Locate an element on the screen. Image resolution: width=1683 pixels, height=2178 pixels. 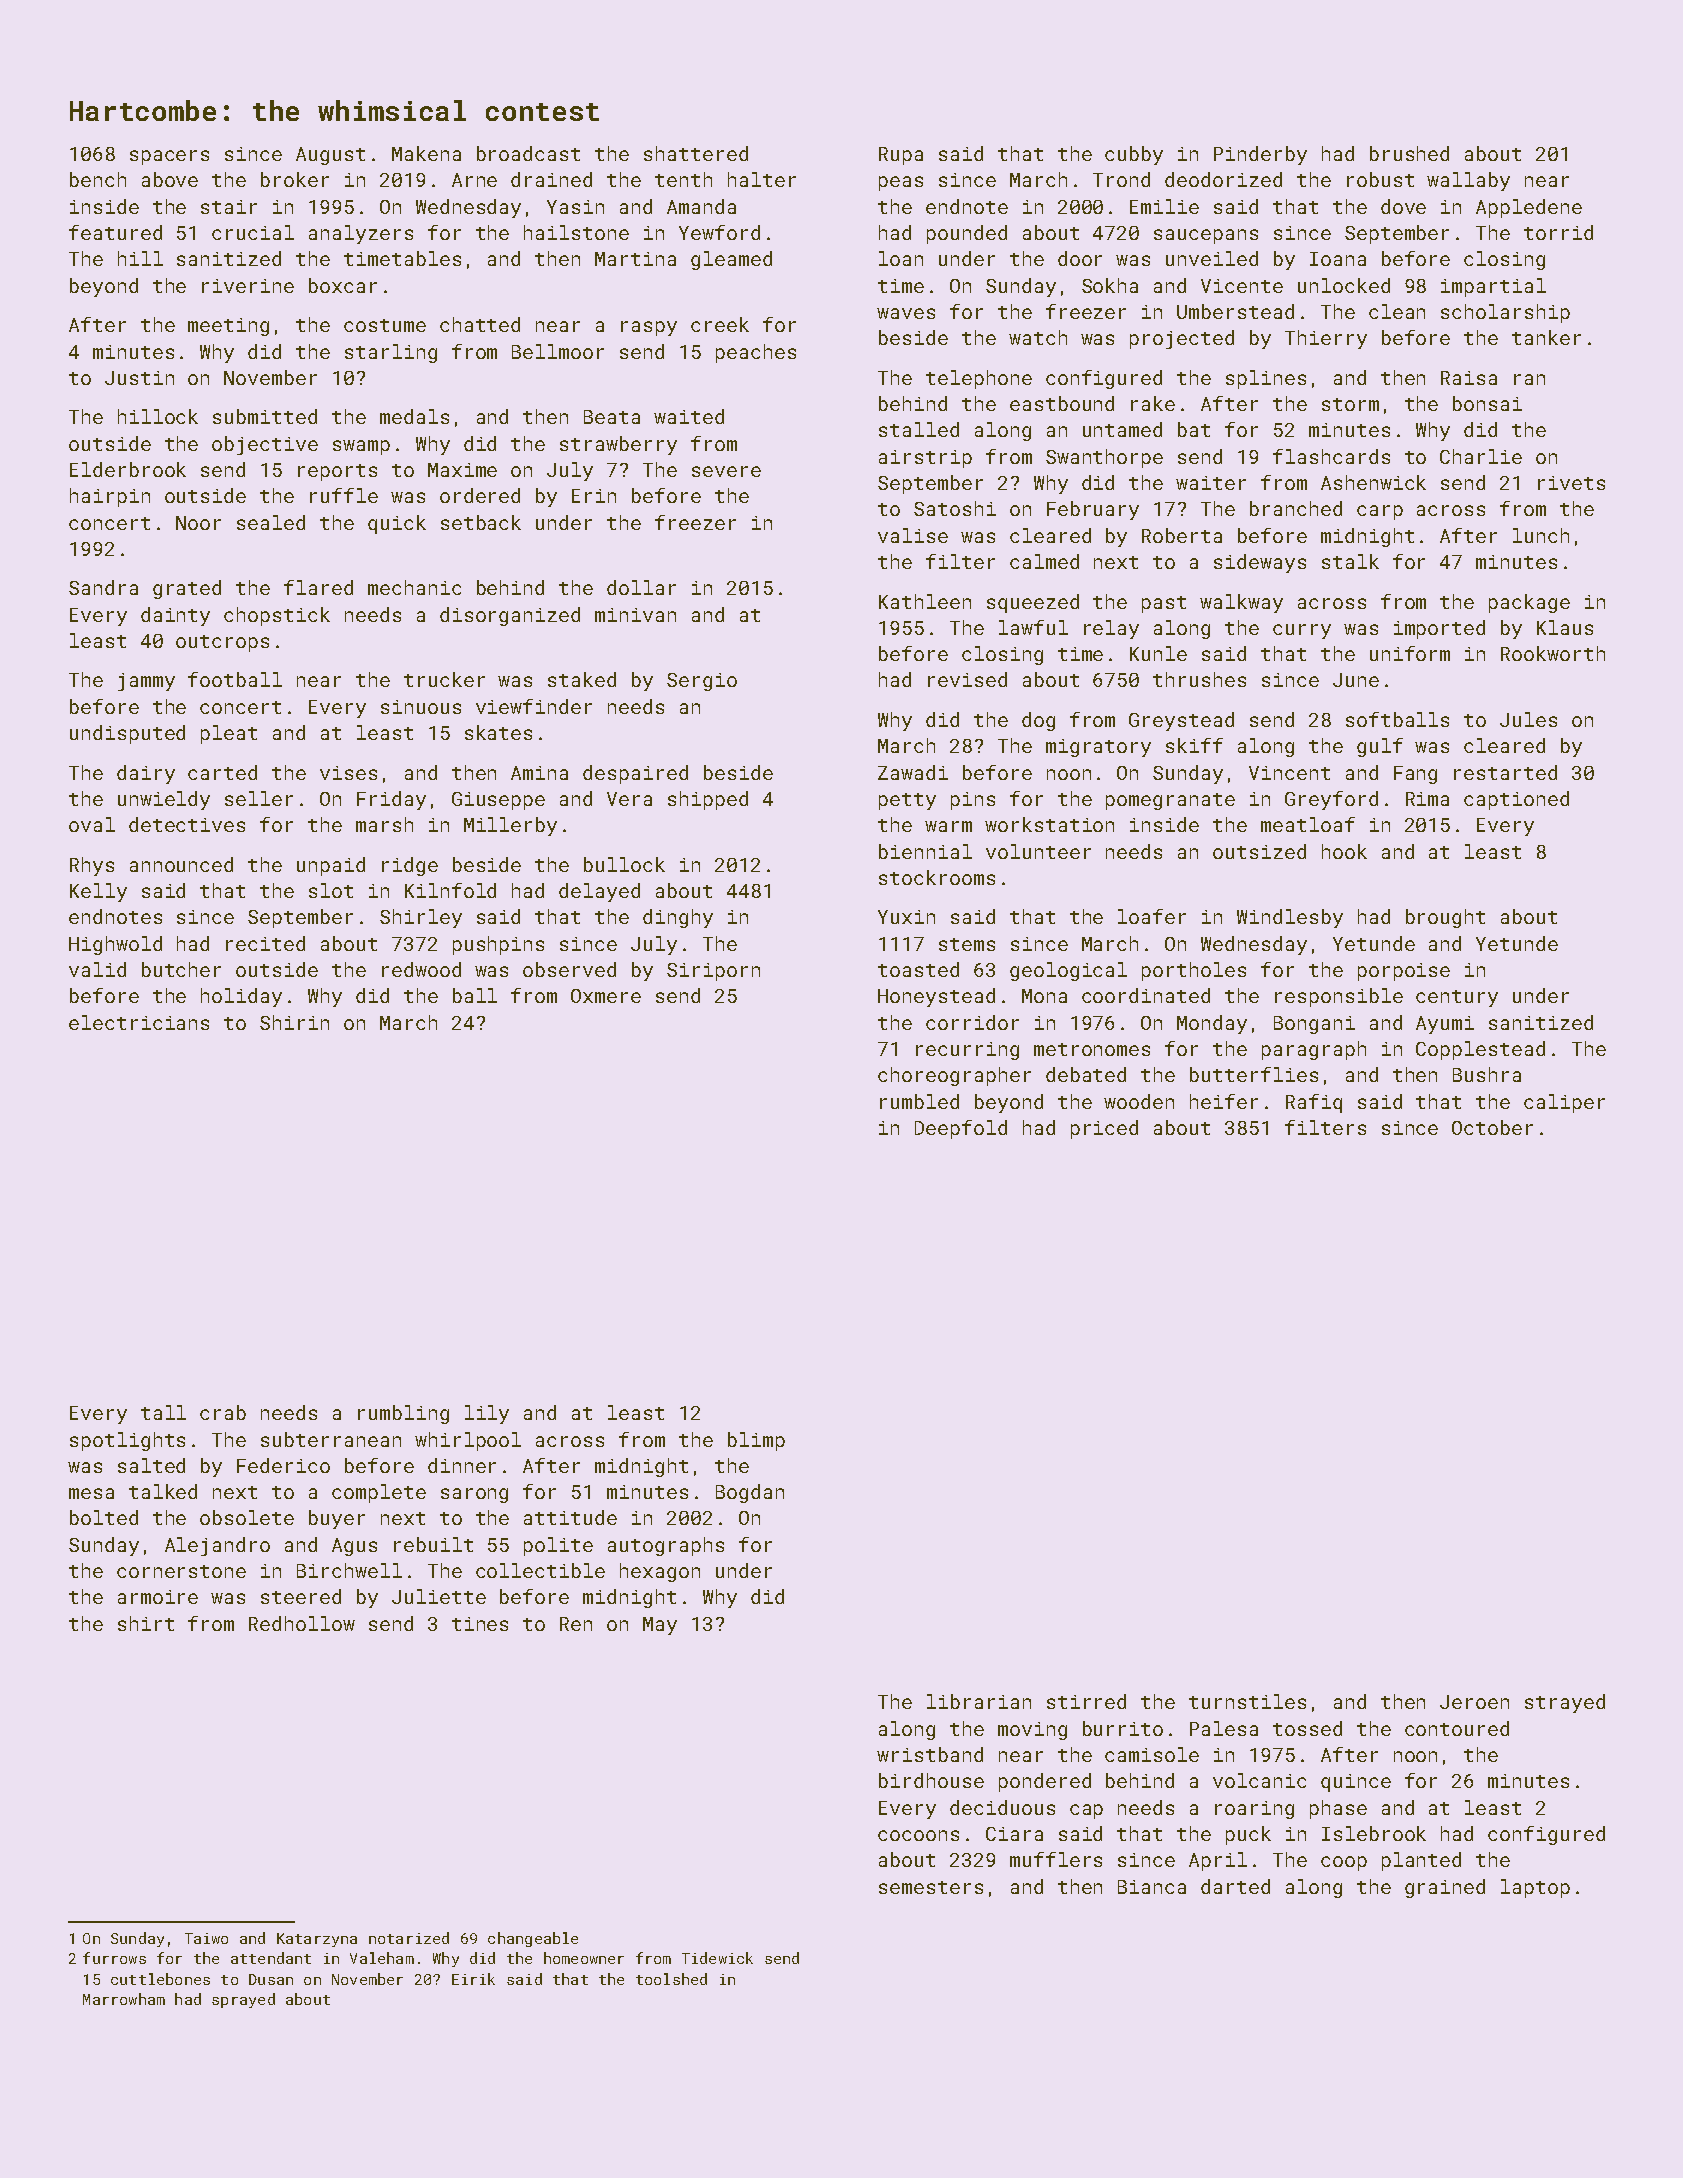
laptop is located at coordinates (1535, 1888).
